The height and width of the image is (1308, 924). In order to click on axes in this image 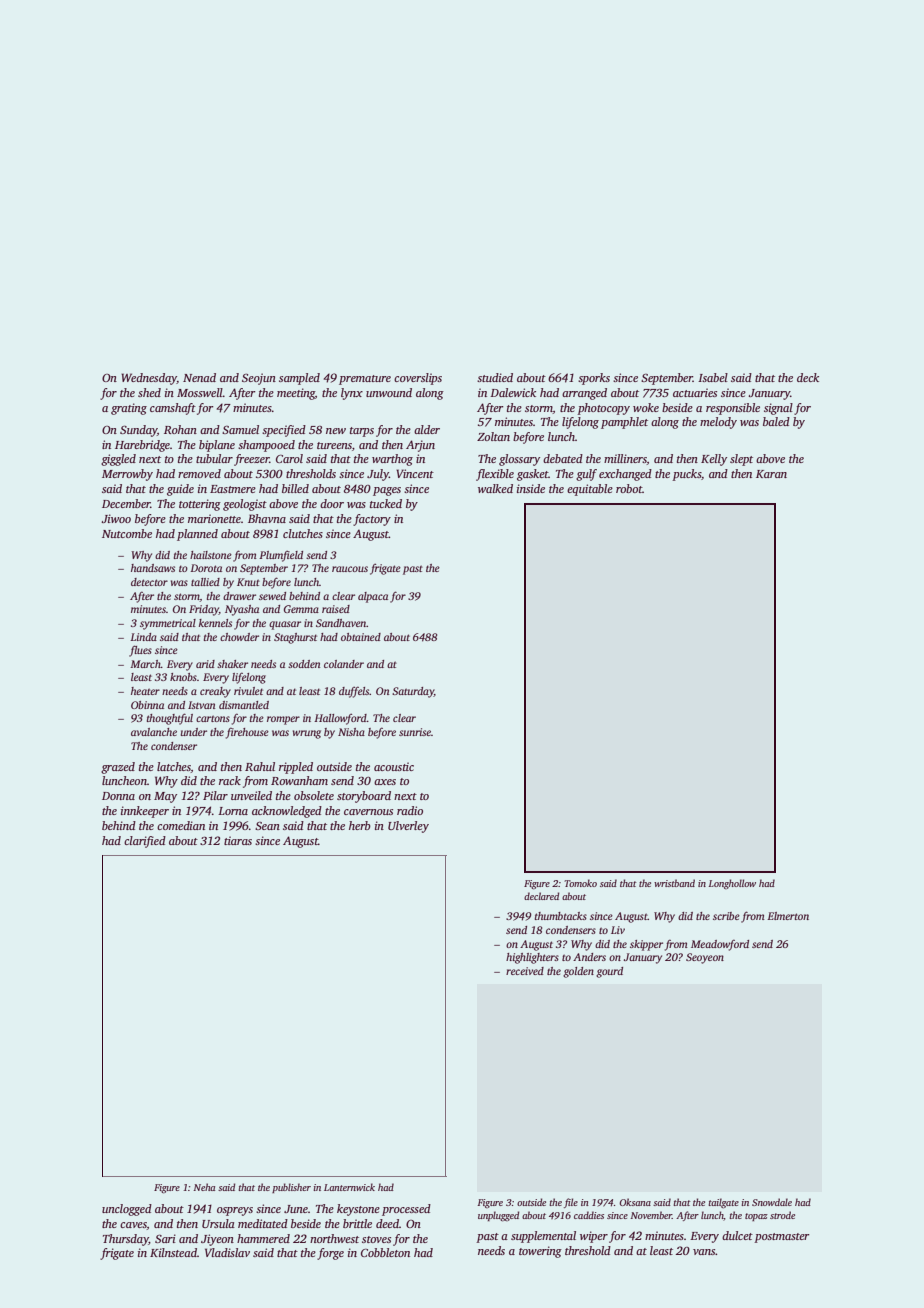, I will do `click(385, 782)`.
